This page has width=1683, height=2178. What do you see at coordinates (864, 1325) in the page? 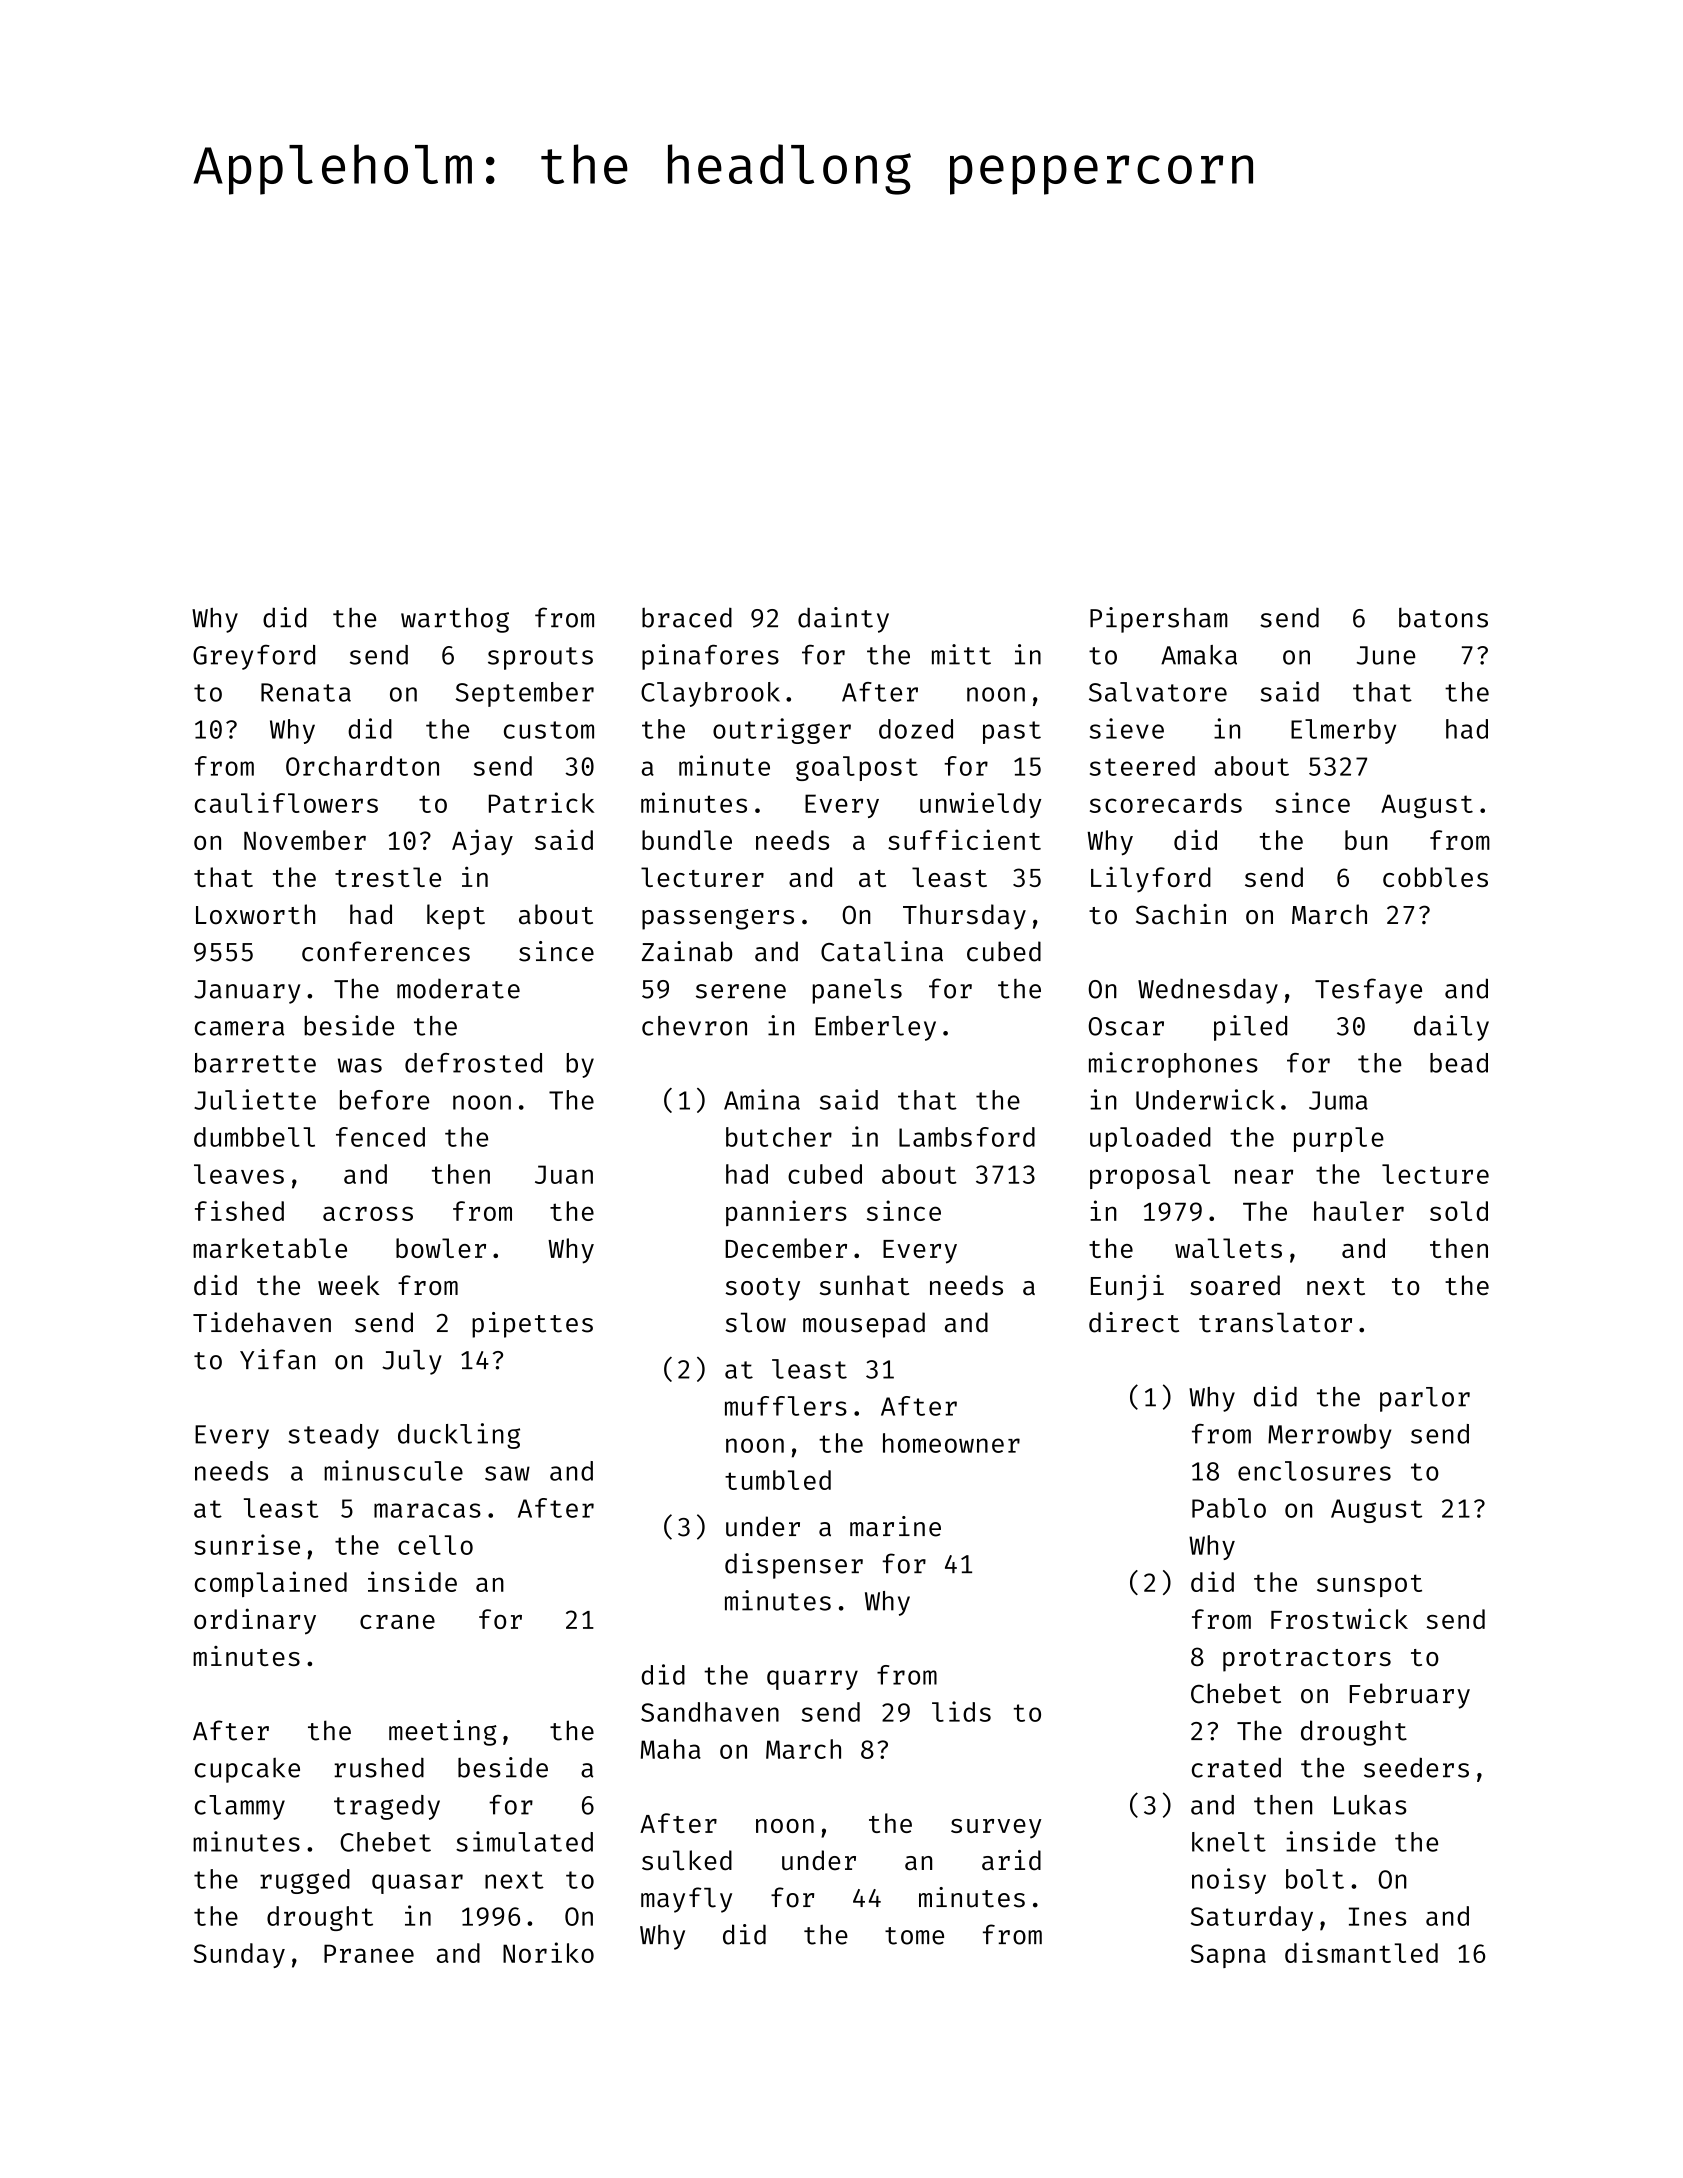
I see `mousepad` at bounding box center [864, 1325].
